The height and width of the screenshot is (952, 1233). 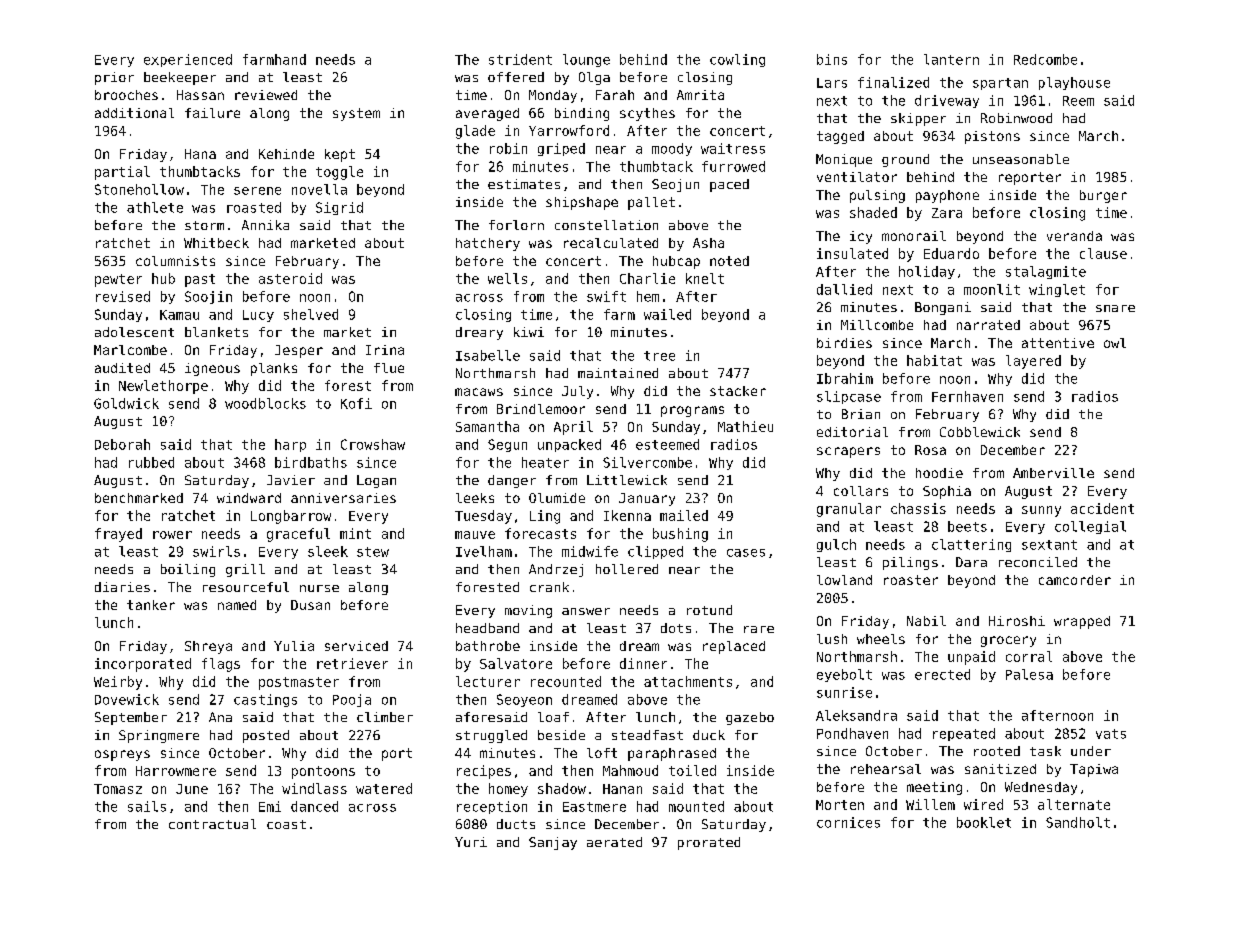 What do you see at coordinates (1090, 527) in the screenshot?
I see `collegial` at bounding box center [1090, 527].
